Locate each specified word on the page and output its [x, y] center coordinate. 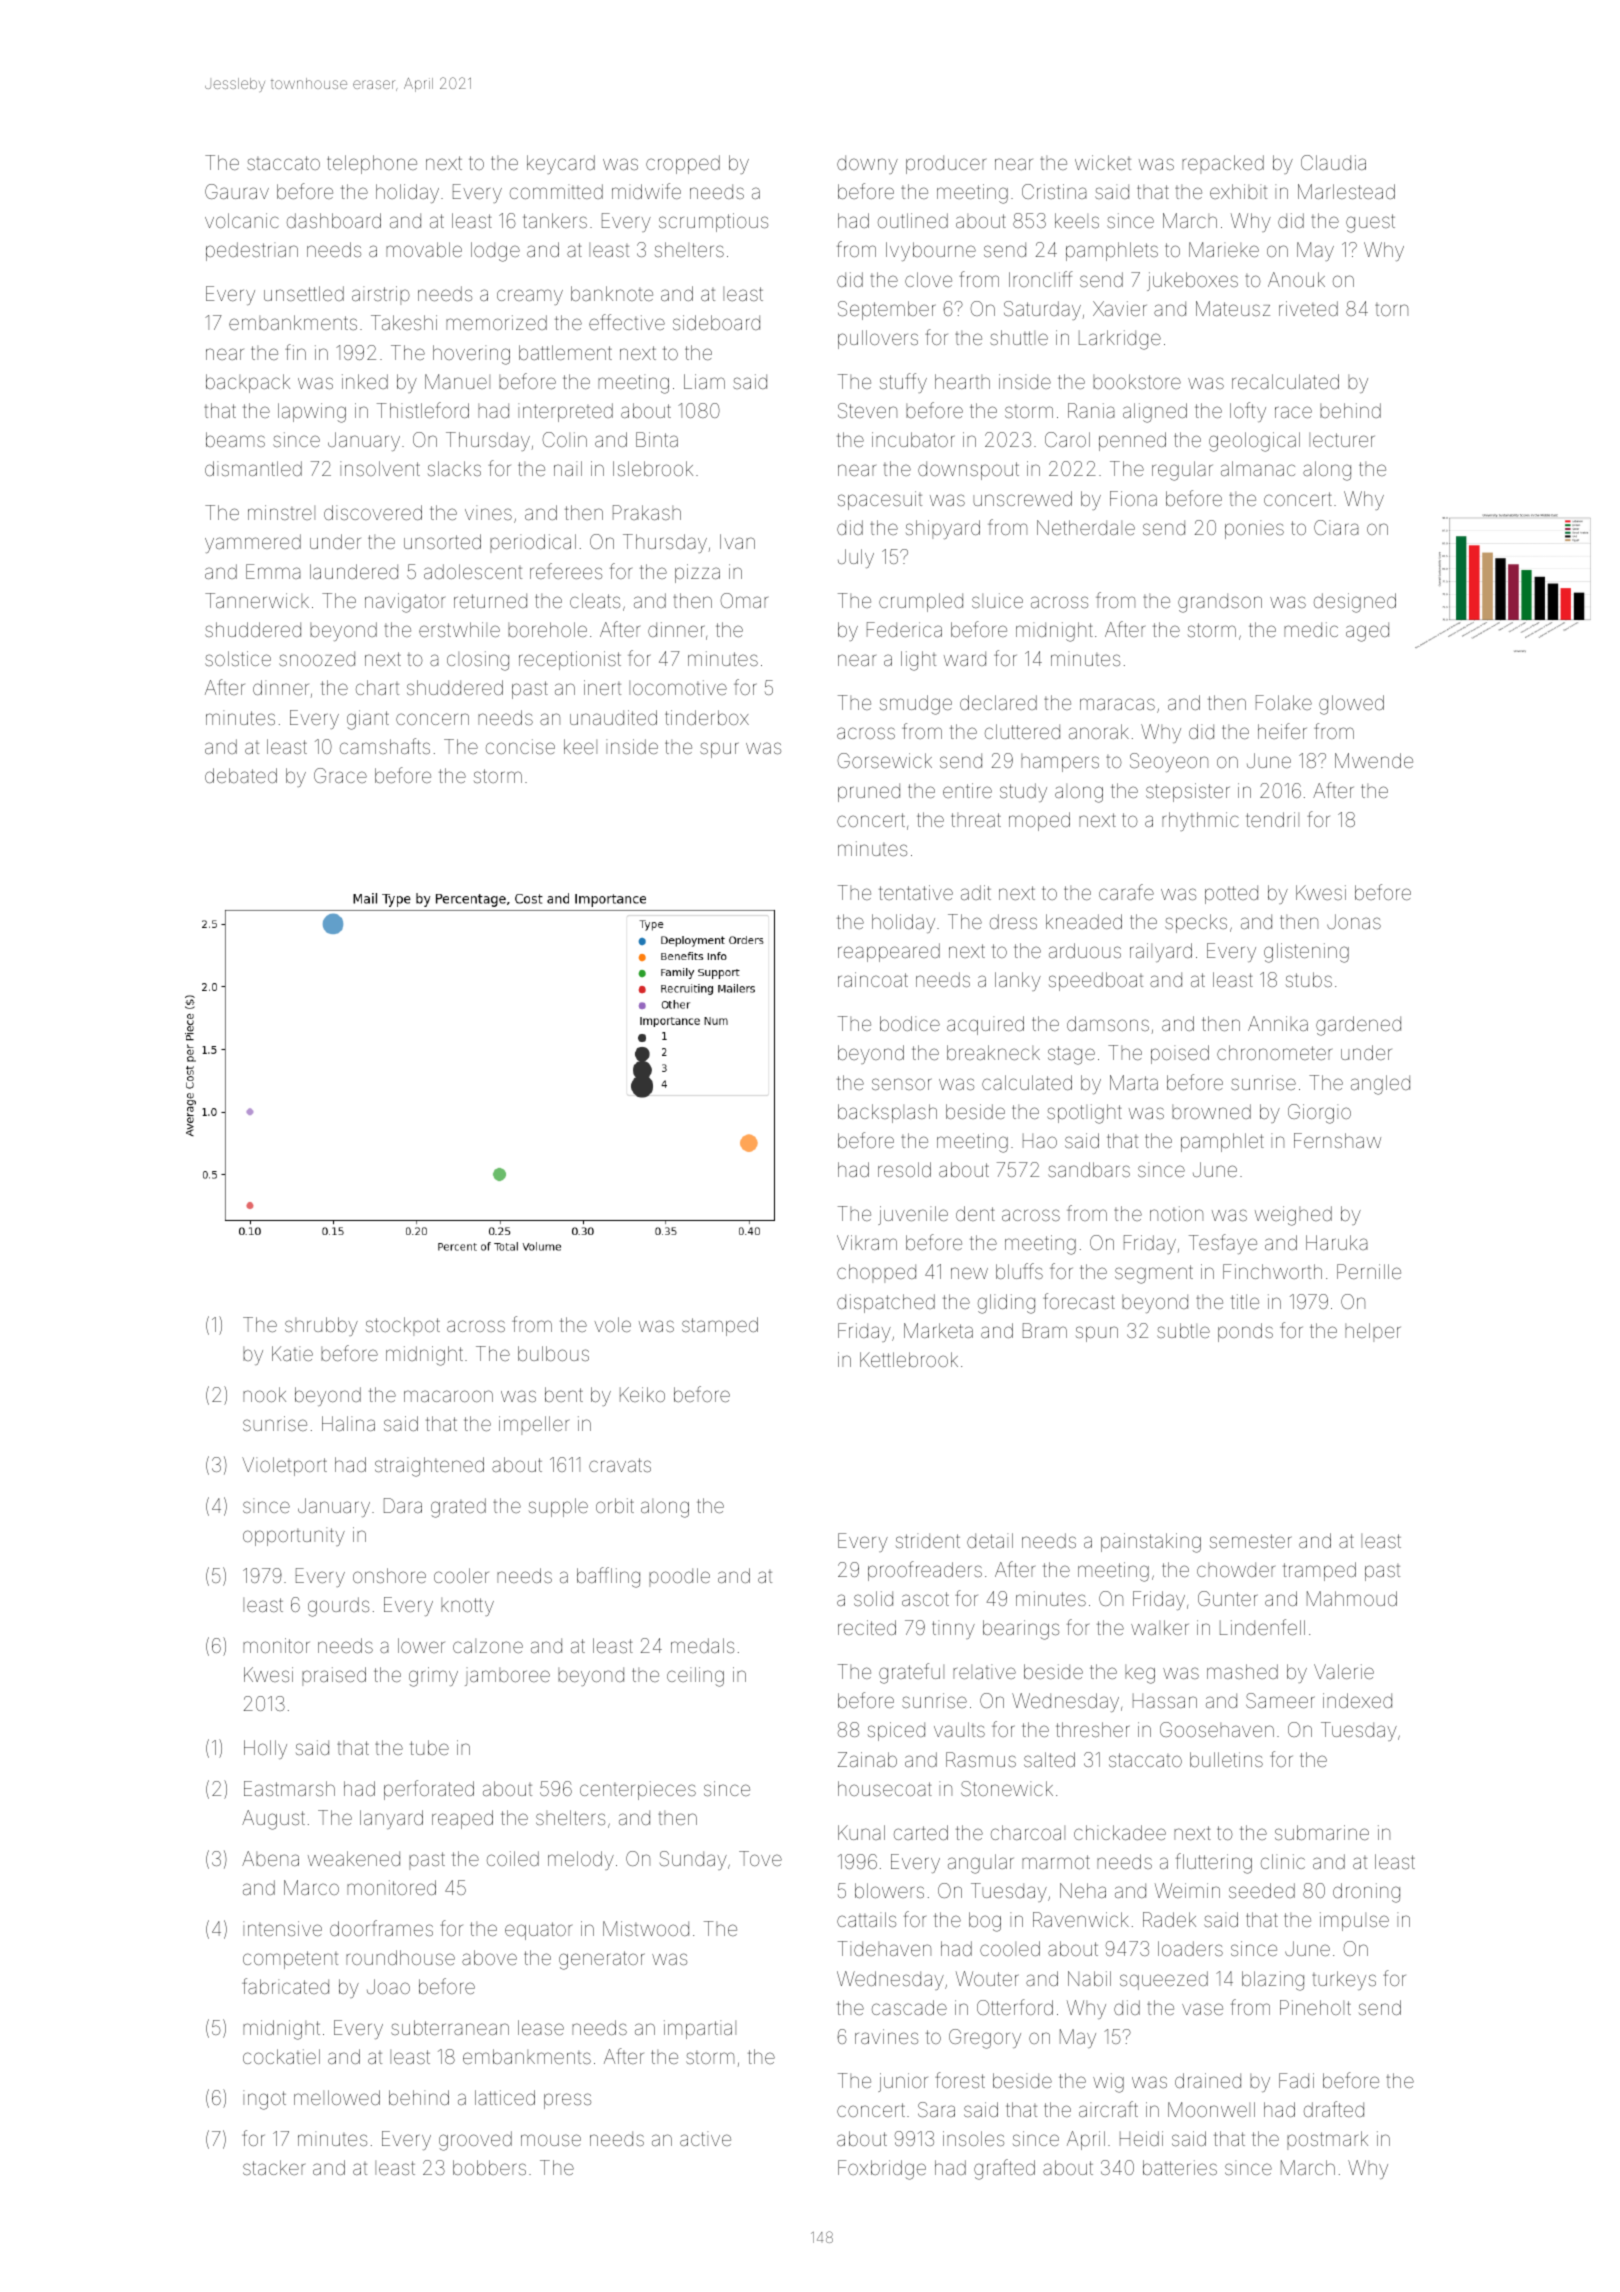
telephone [372, 164]
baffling [608, 1577]
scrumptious [713, 222]
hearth [962, 381]
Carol [1067, 439]
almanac [1258, 468]
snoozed [317, 658]
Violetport [284, 1466]
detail [990, 1540]
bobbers [489, 2167]
